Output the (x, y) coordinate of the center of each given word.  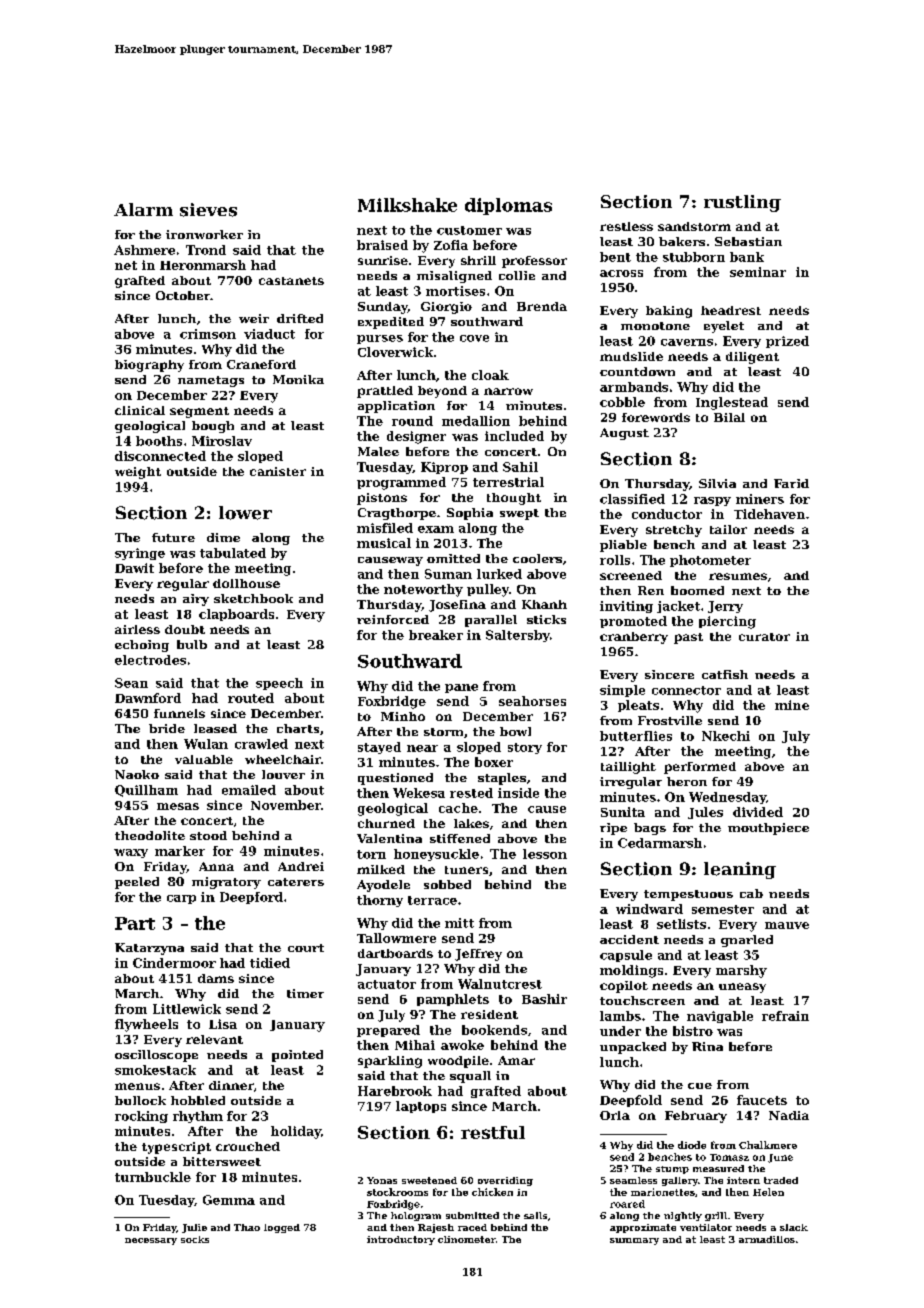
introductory (401, 1240)
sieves (208, 210)
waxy (131, 853)
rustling (742, 203)
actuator (387, 984)
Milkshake (407, 205)
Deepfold (631, 1101)
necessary (151, 1241)
